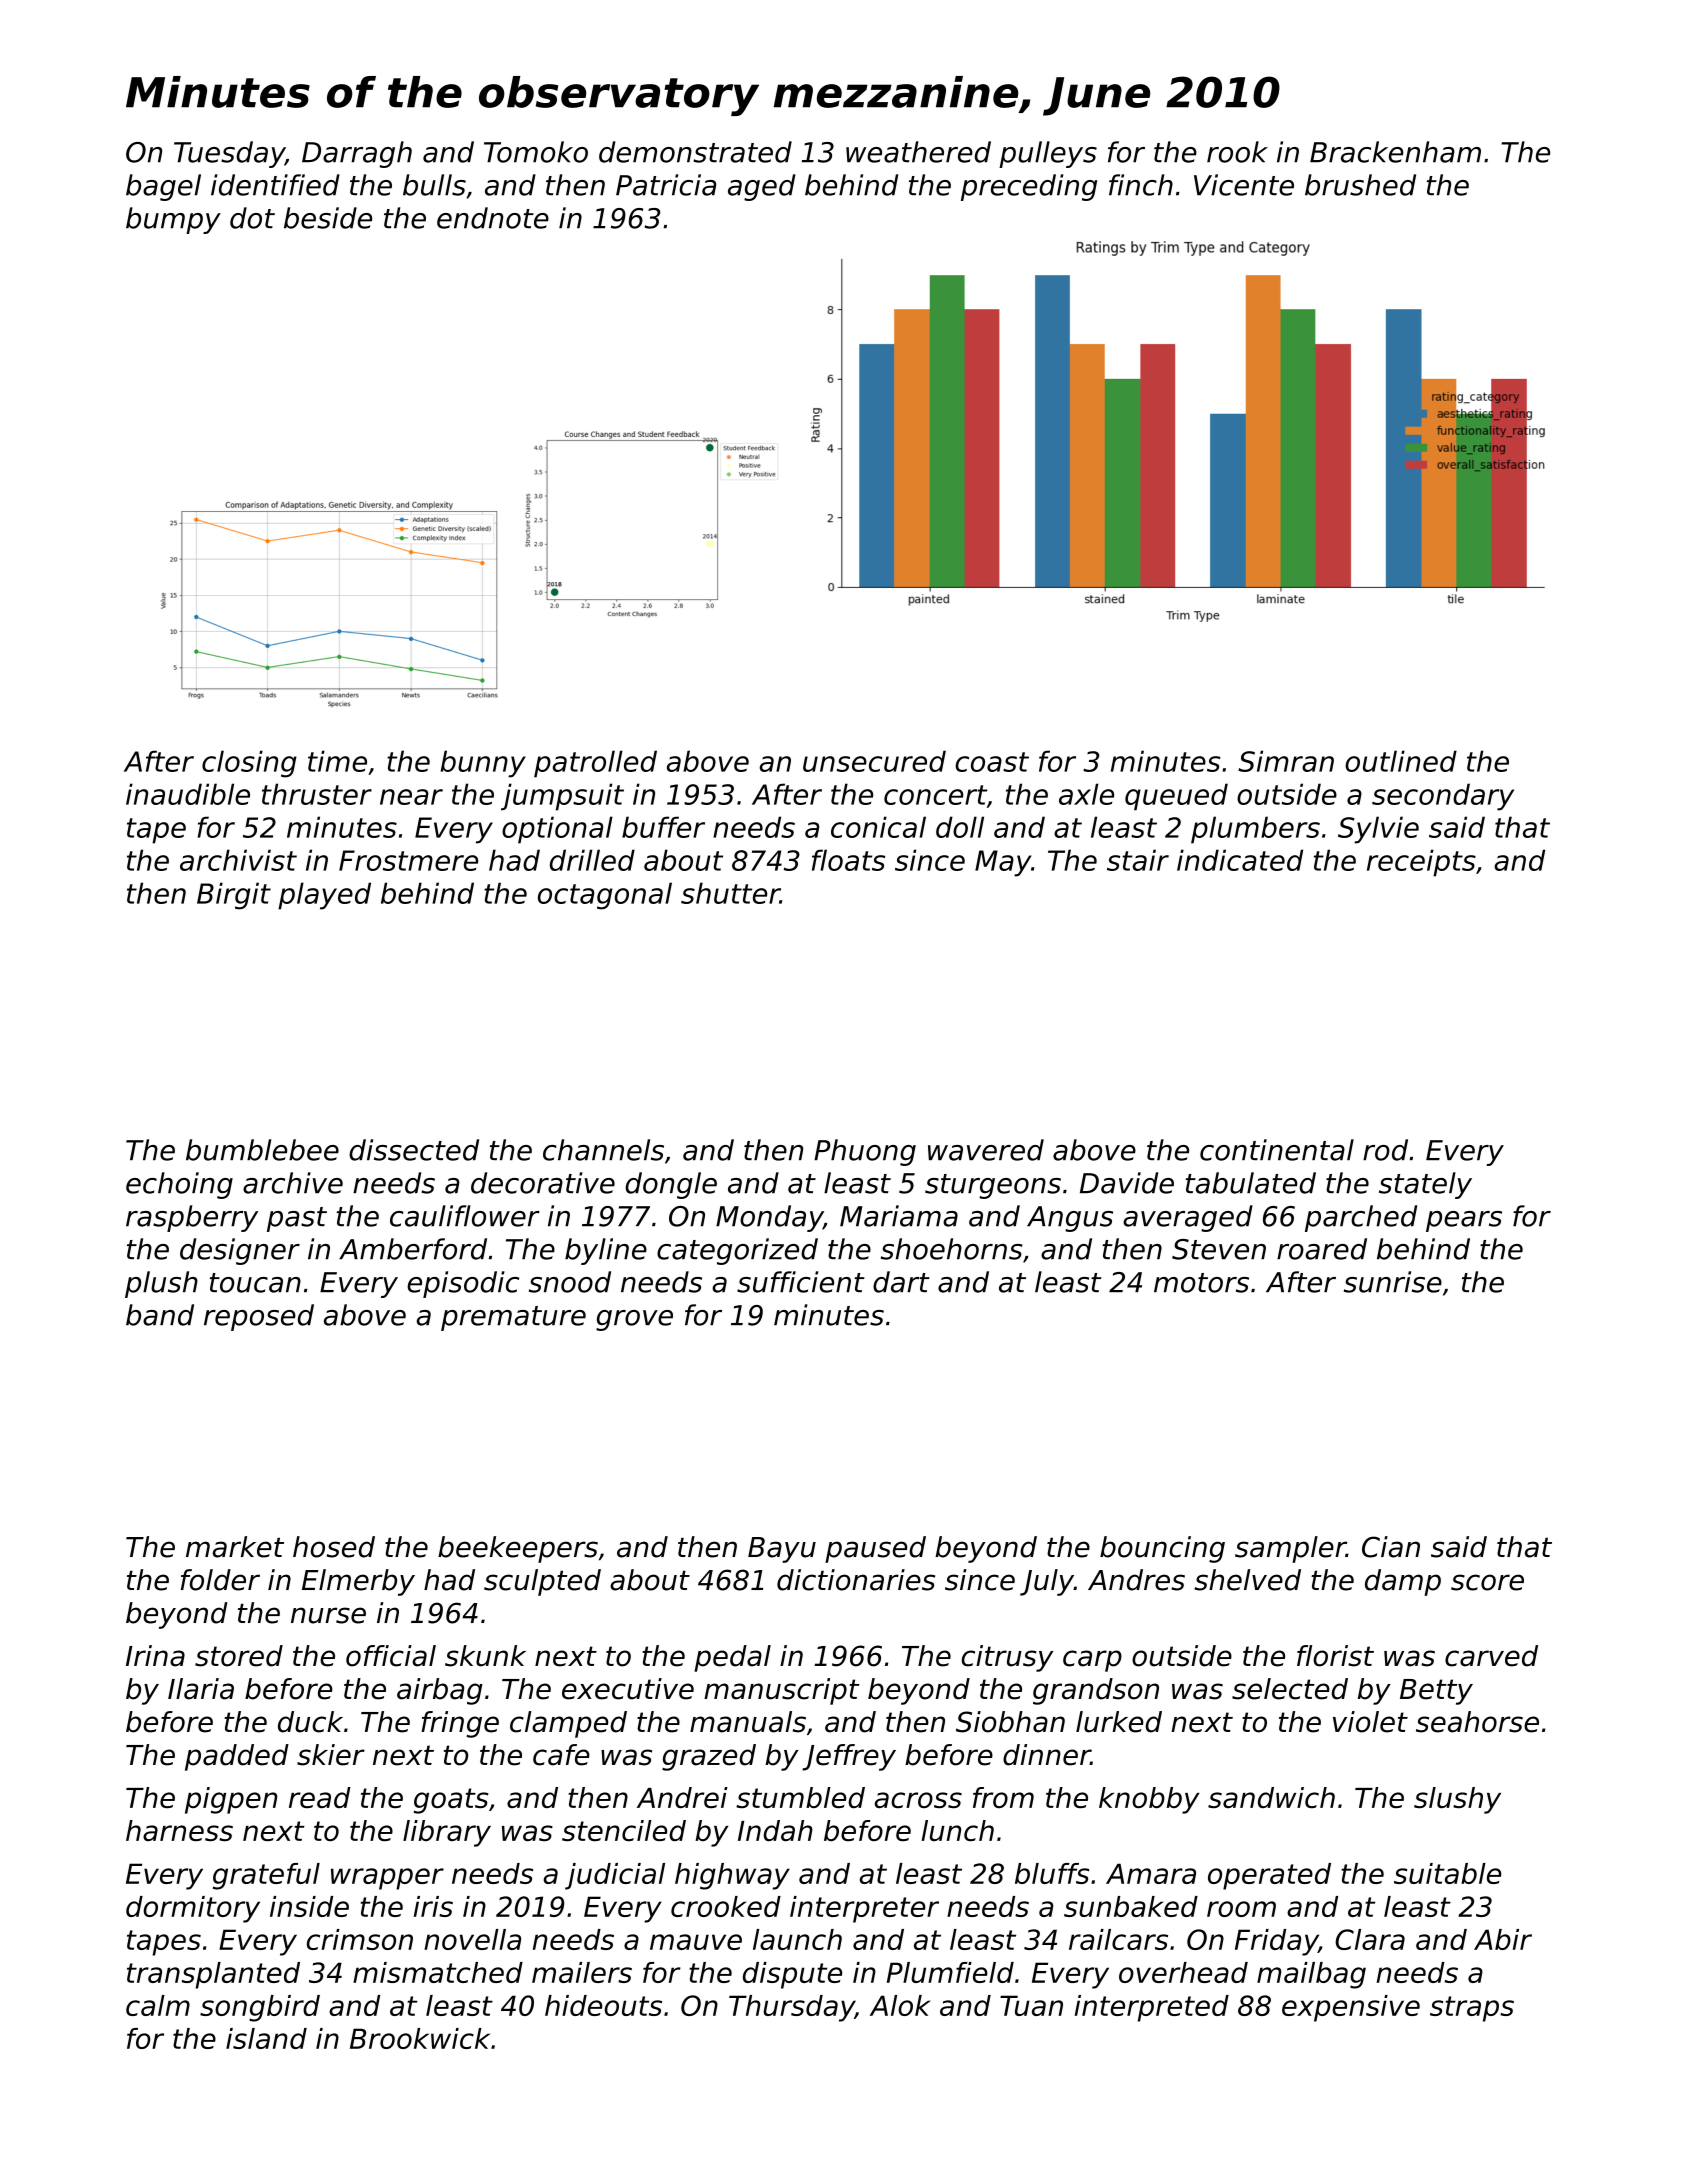 The height and width of the page is (2178, 1683). What do you see at coordinates (993, 1186) in the page?
I see `sturgeons` at bounding box center [993, 1186].
